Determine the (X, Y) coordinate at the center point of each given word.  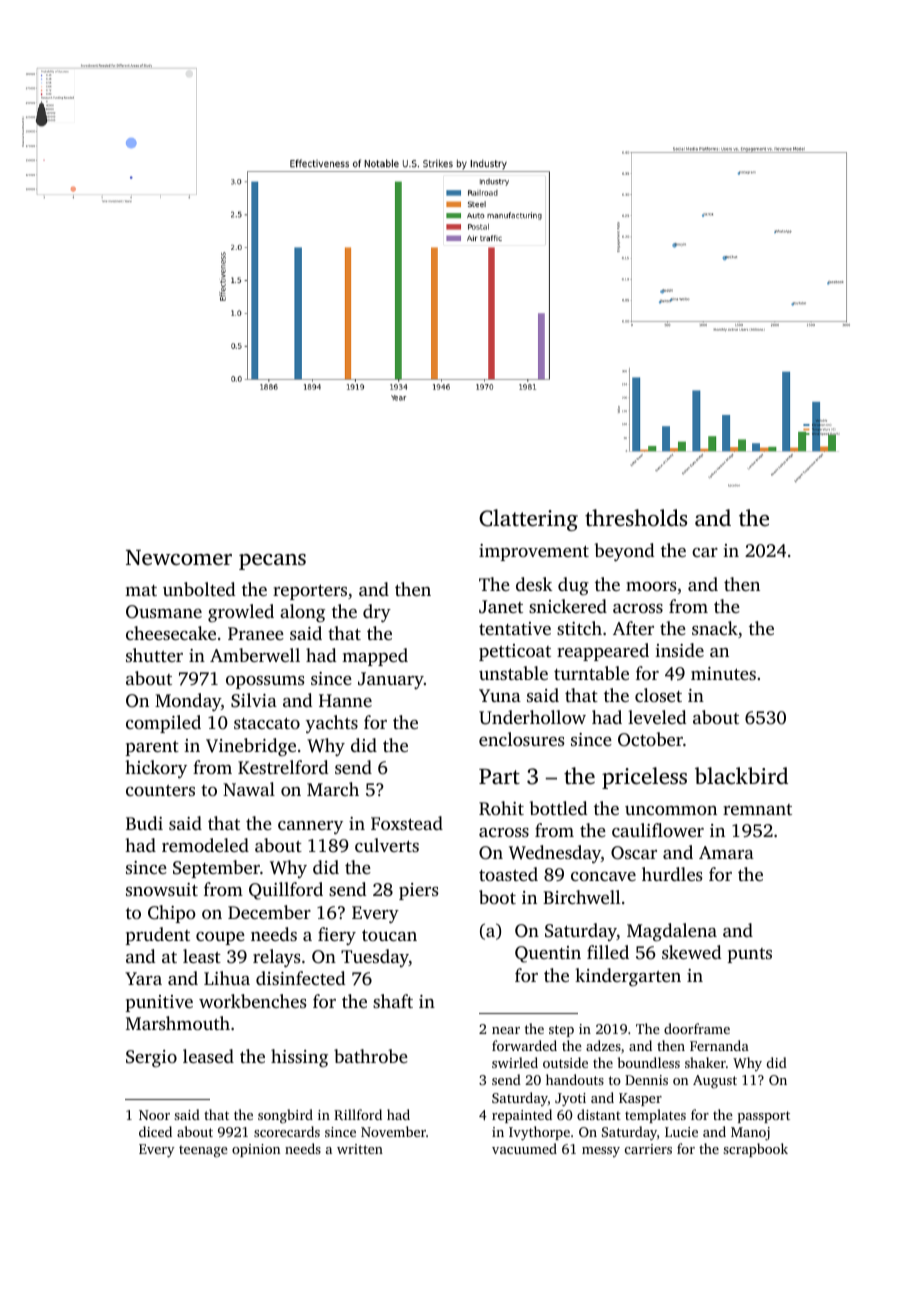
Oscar (634, 853)
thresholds (636, 518)
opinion (256, 1150)
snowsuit (162, 889)
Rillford (358, 1114)
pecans (272, 562)
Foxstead (407, 823)
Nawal (249, 789)
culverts (387, 845)
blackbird (741, 776)
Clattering (528, 520)
